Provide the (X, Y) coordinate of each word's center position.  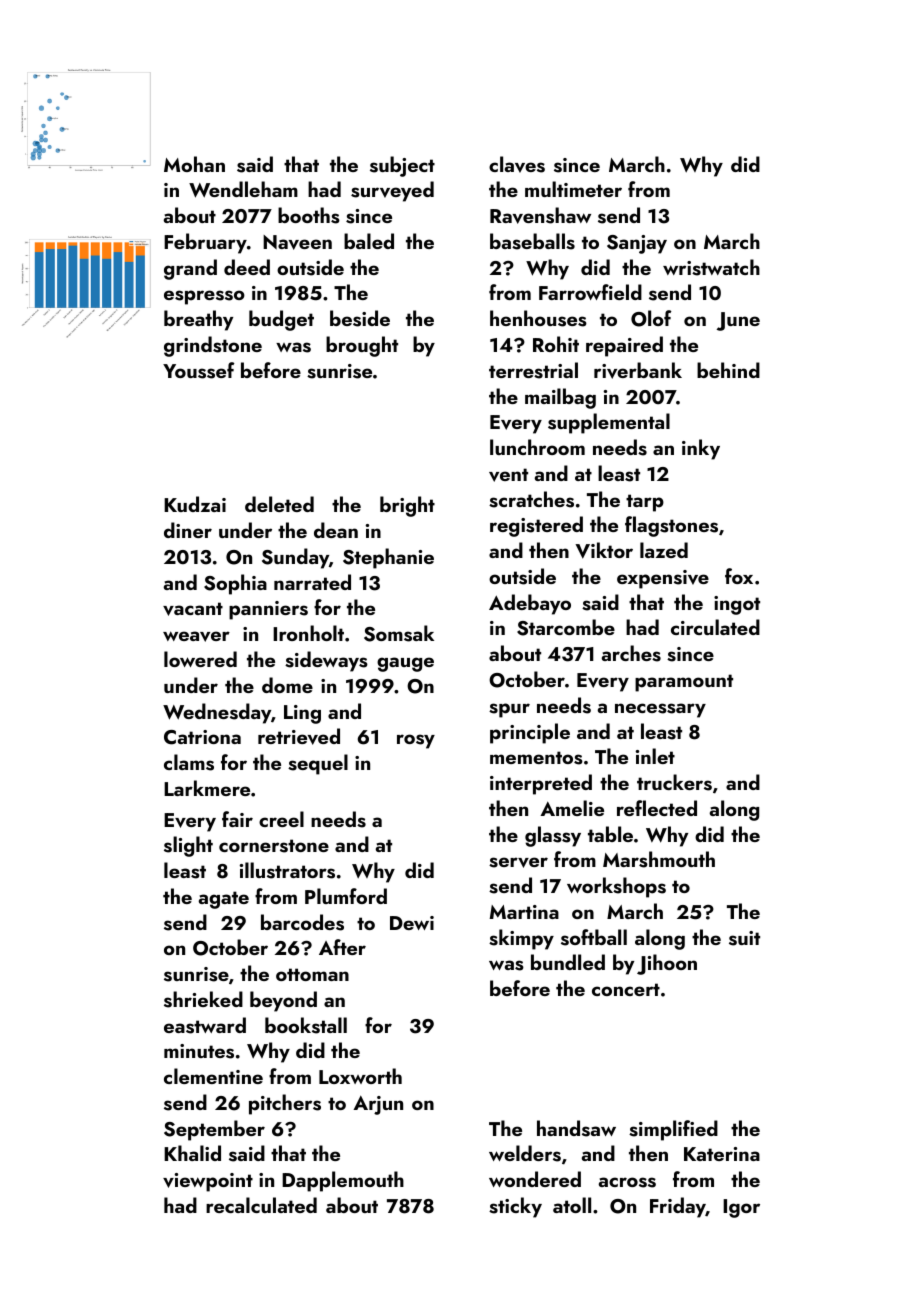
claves (517, 164)
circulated (715, 627)
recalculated (261, 1205)
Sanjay (637, 244)
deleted (279, 504)
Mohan (194, 164)
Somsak (399, 633)
